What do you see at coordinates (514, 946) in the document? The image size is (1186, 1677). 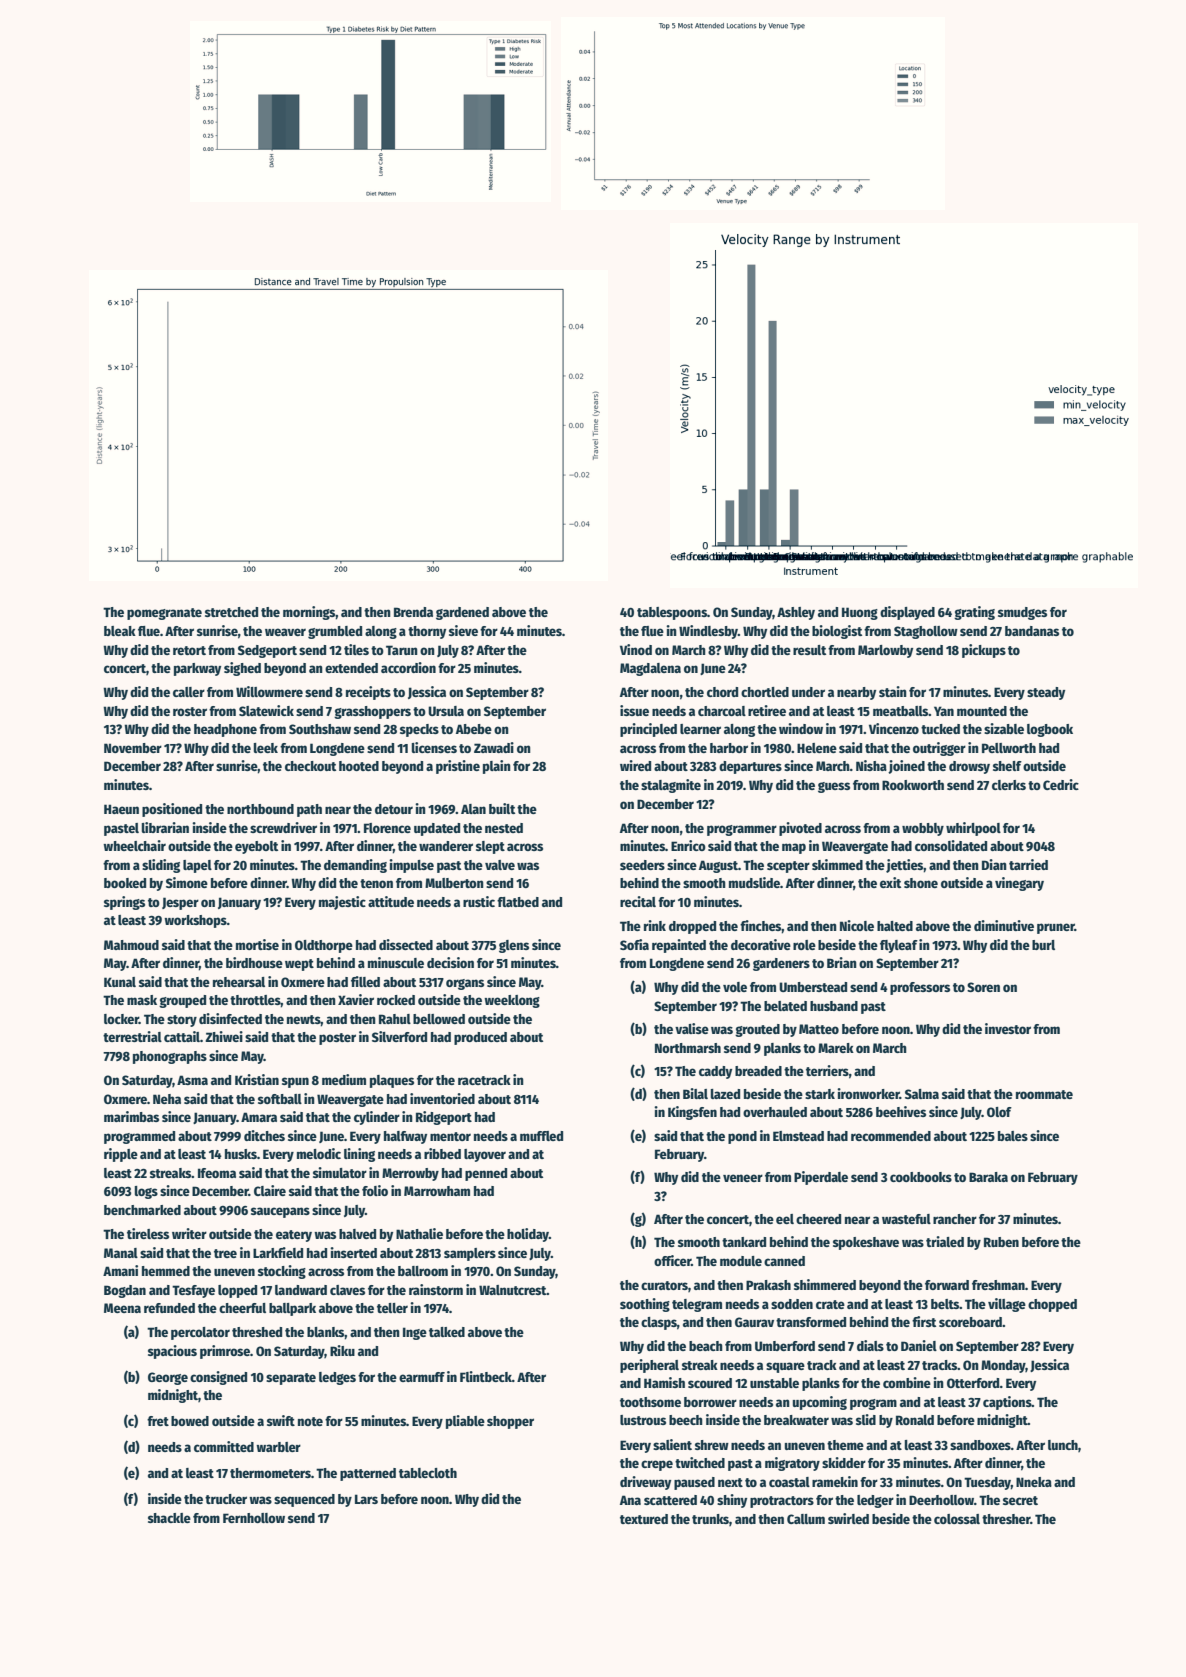 I see `glens` at bounding box center [514, 946].
